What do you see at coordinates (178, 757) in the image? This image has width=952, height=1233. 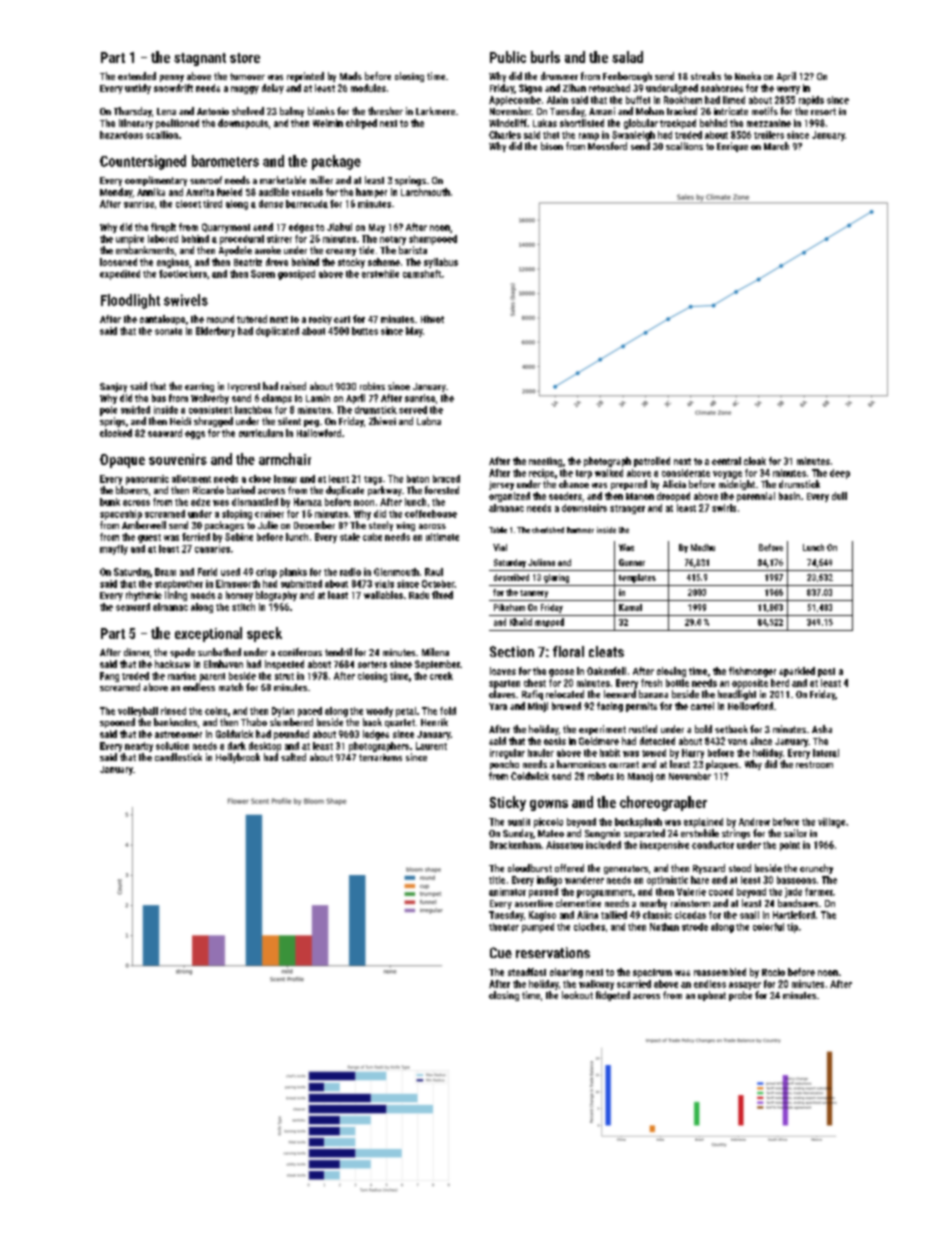 I see `candlestick` at bounding box center [178, 757].
